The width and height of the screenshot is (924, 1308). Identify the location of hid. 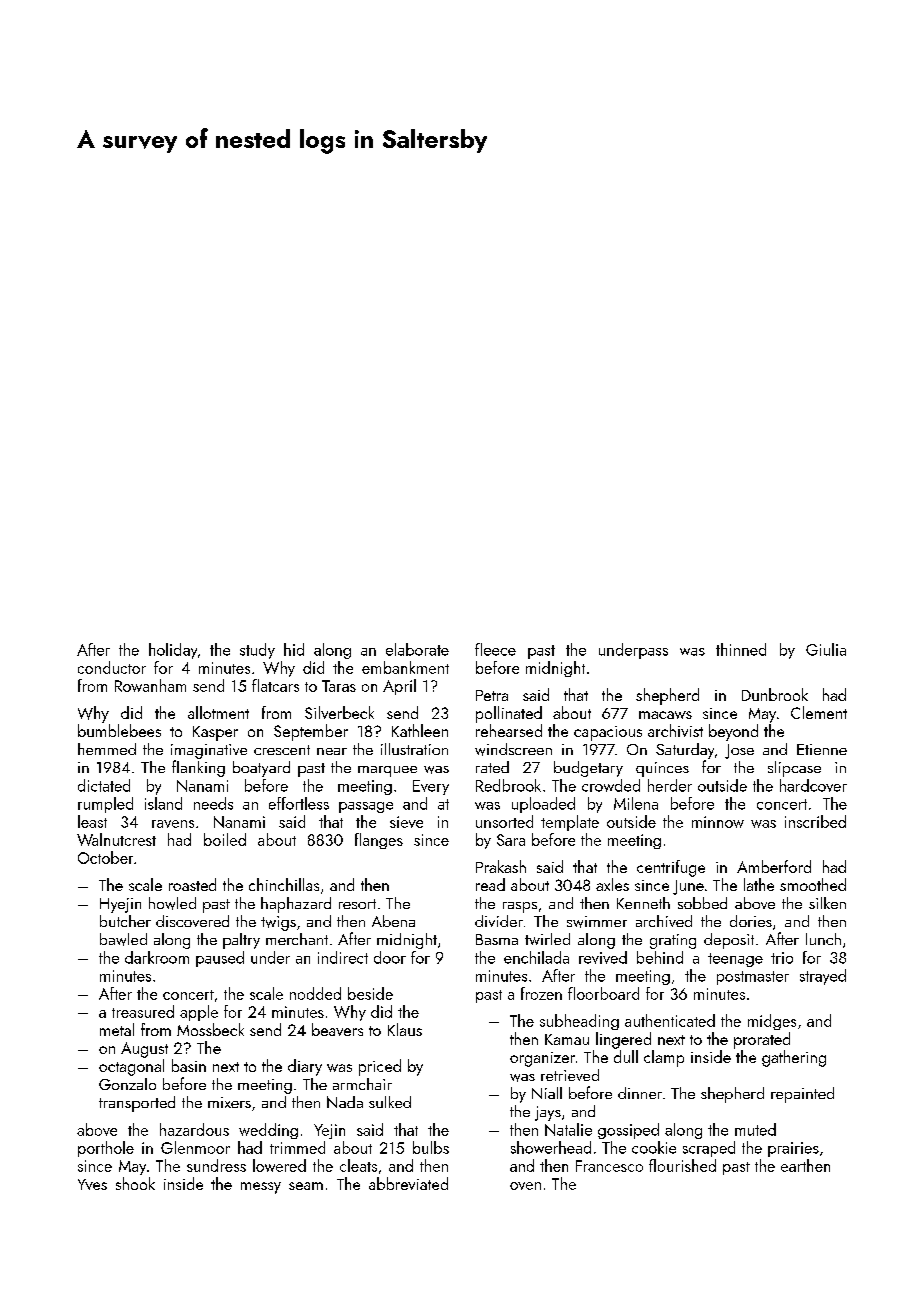
(294, 649).
